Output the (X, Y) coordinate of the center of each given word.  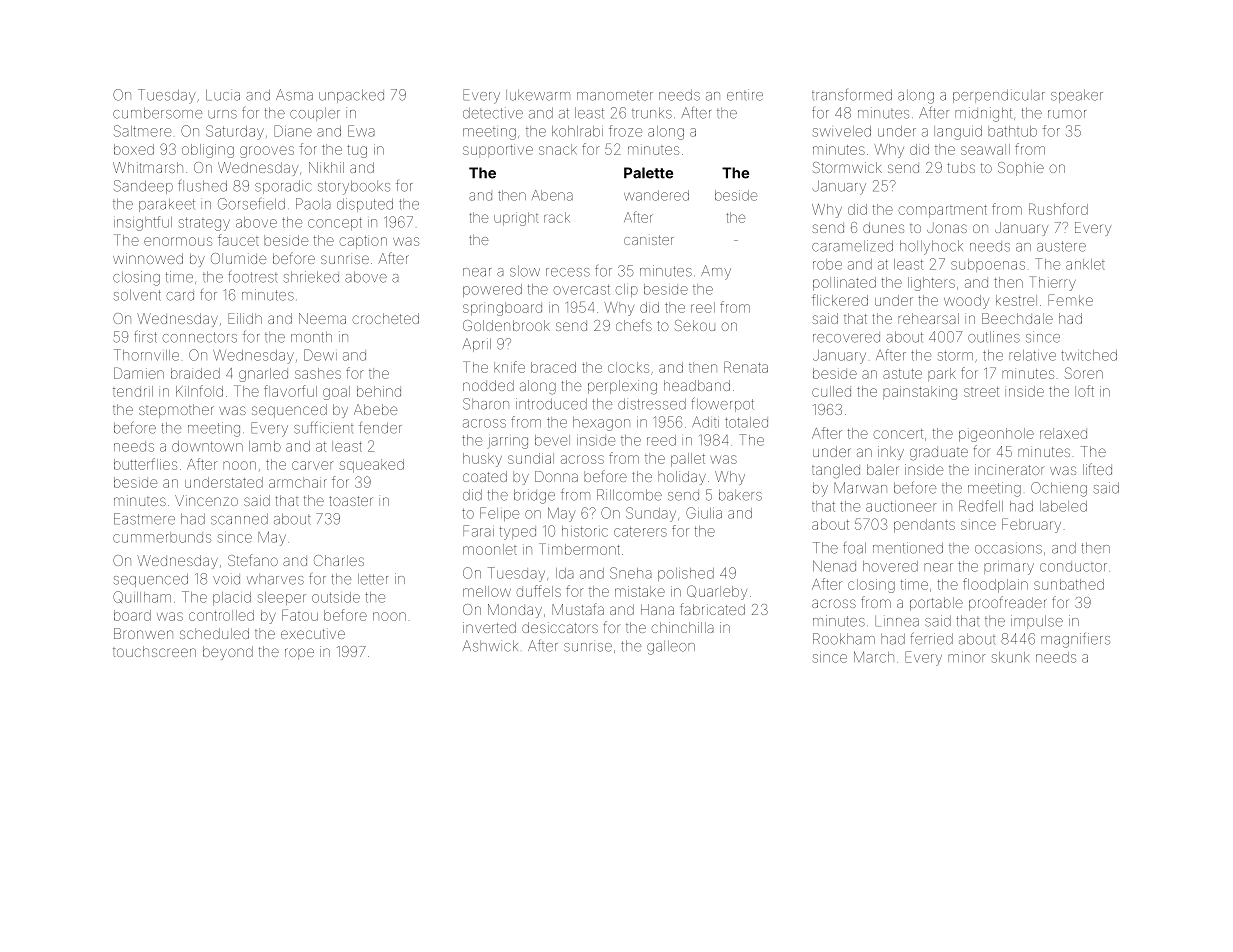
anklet (1085, 264)
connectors (199, 337)
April (477, 345)
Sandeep (143, 187)
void (226, 579)
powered (492, 290)
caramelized (852, 246)
